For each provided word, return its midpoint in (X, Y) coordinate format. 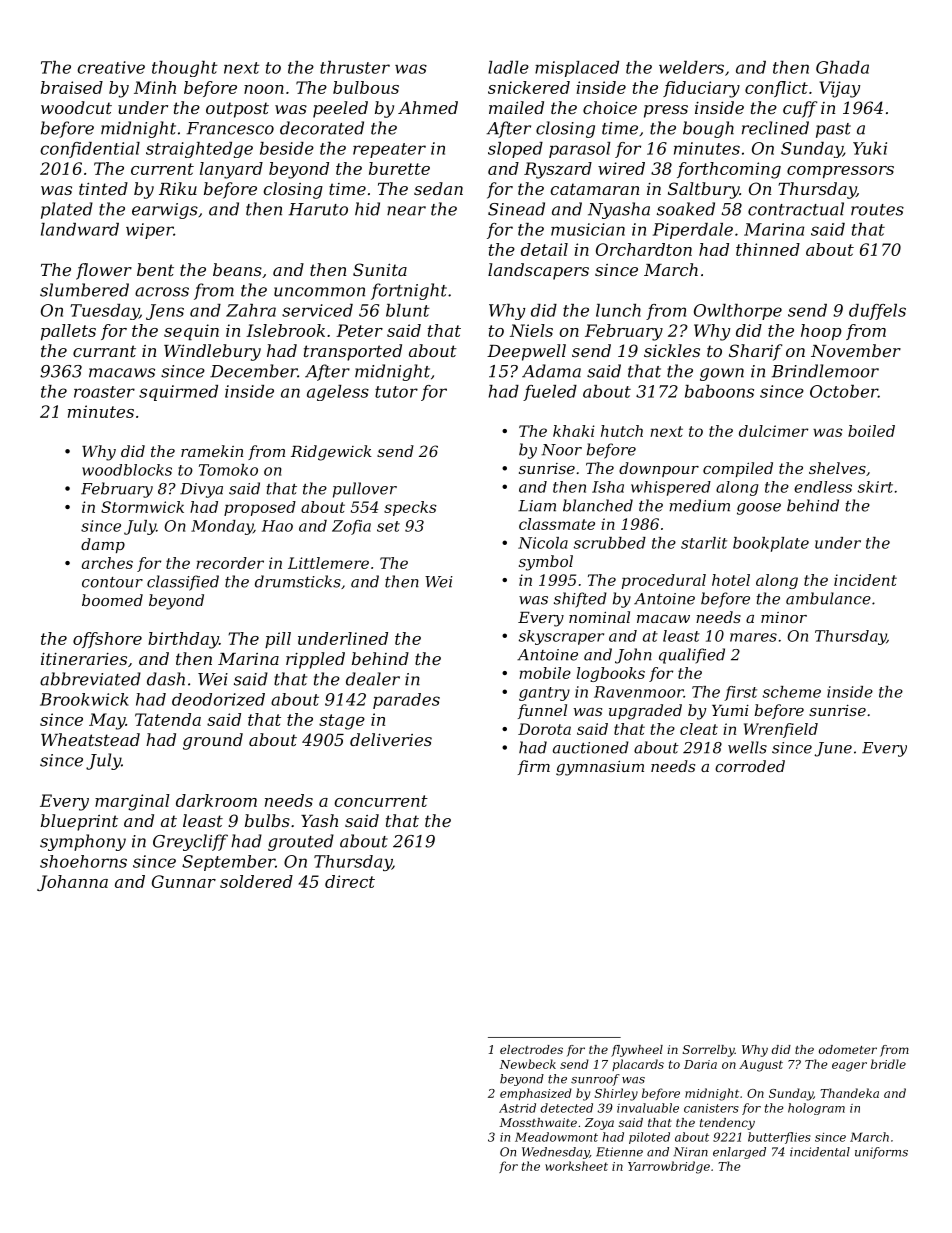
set (388, 526)
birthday (183, 640)
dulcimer (773, 431)
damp (103, 545)
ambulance (828, 598)
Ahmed (428, 107)
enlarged (739, 1153)
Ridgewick (331, 453)
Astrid (517, 1108)
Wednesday (555, 1153)
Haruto (318, 209)
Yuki (870, 148)
